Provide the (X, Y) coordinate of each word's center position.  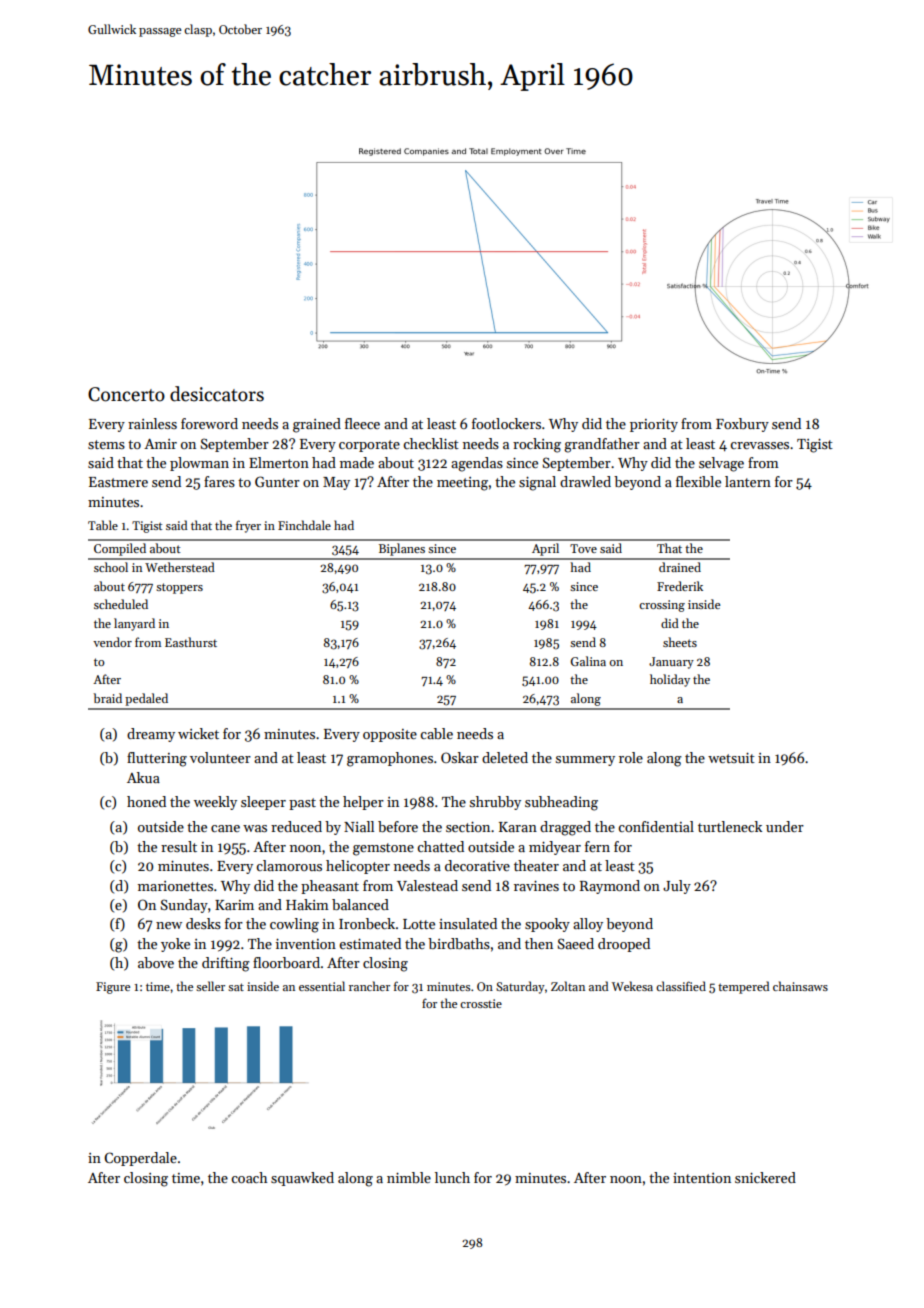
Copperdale (140, 1159)
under (785, 826)
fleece (362, 423)
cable (436, 733)
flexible (698, 481)
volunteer (220, 757)
